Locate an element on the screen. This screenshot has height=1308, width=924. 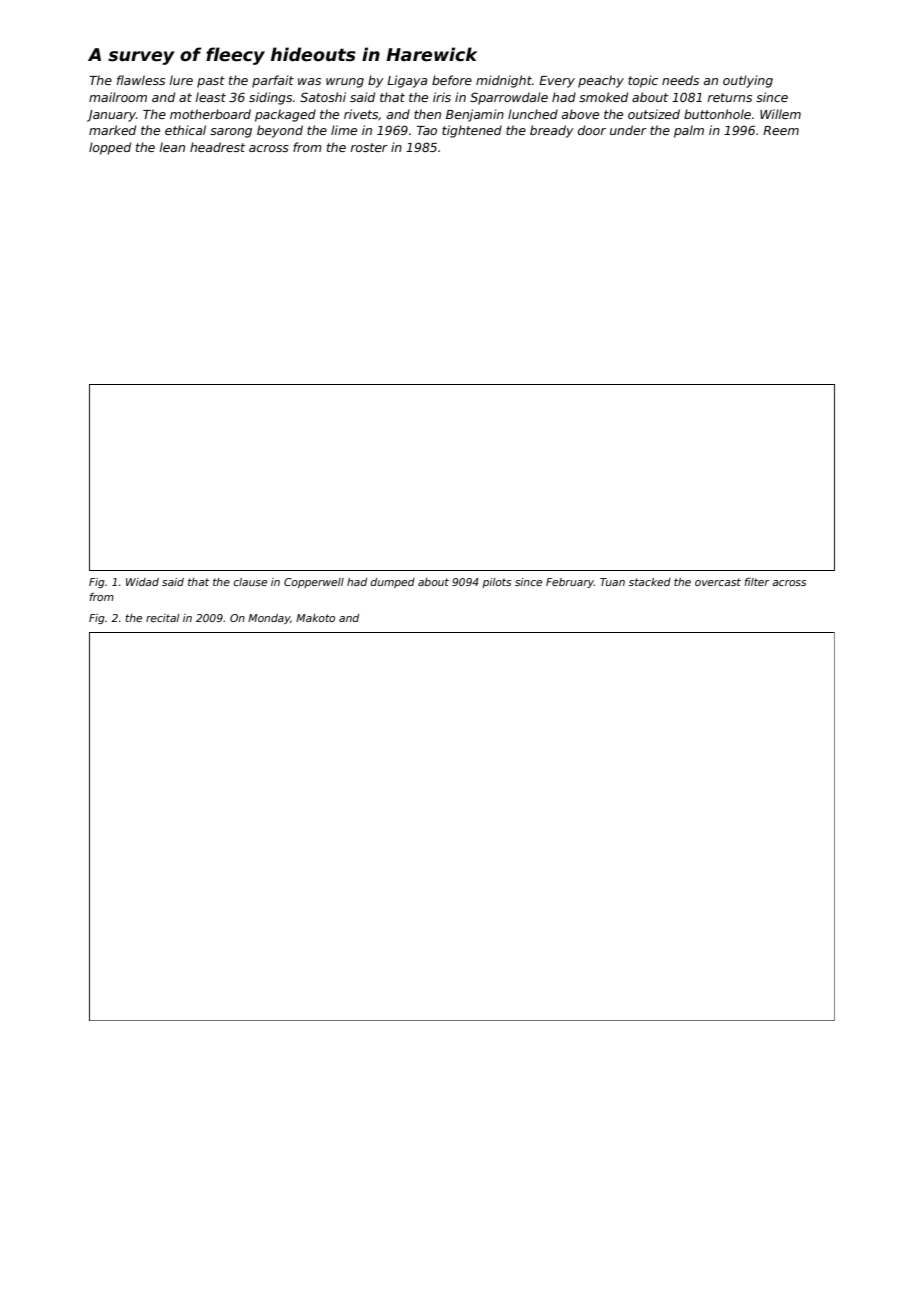
before is located at coordinates (452, 80).
